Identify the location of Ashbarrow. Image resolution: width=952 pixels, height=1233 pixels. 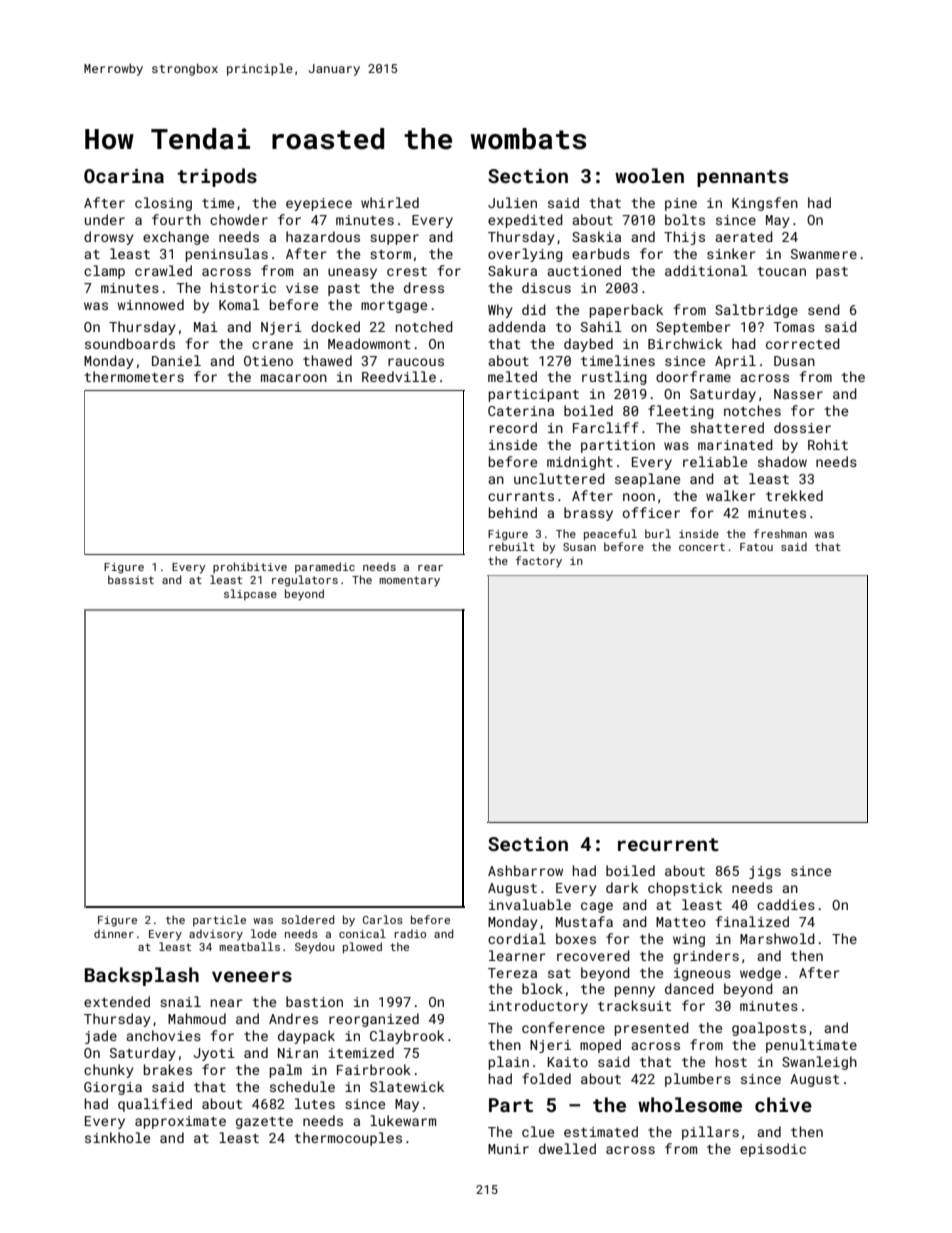
(525, 870).
